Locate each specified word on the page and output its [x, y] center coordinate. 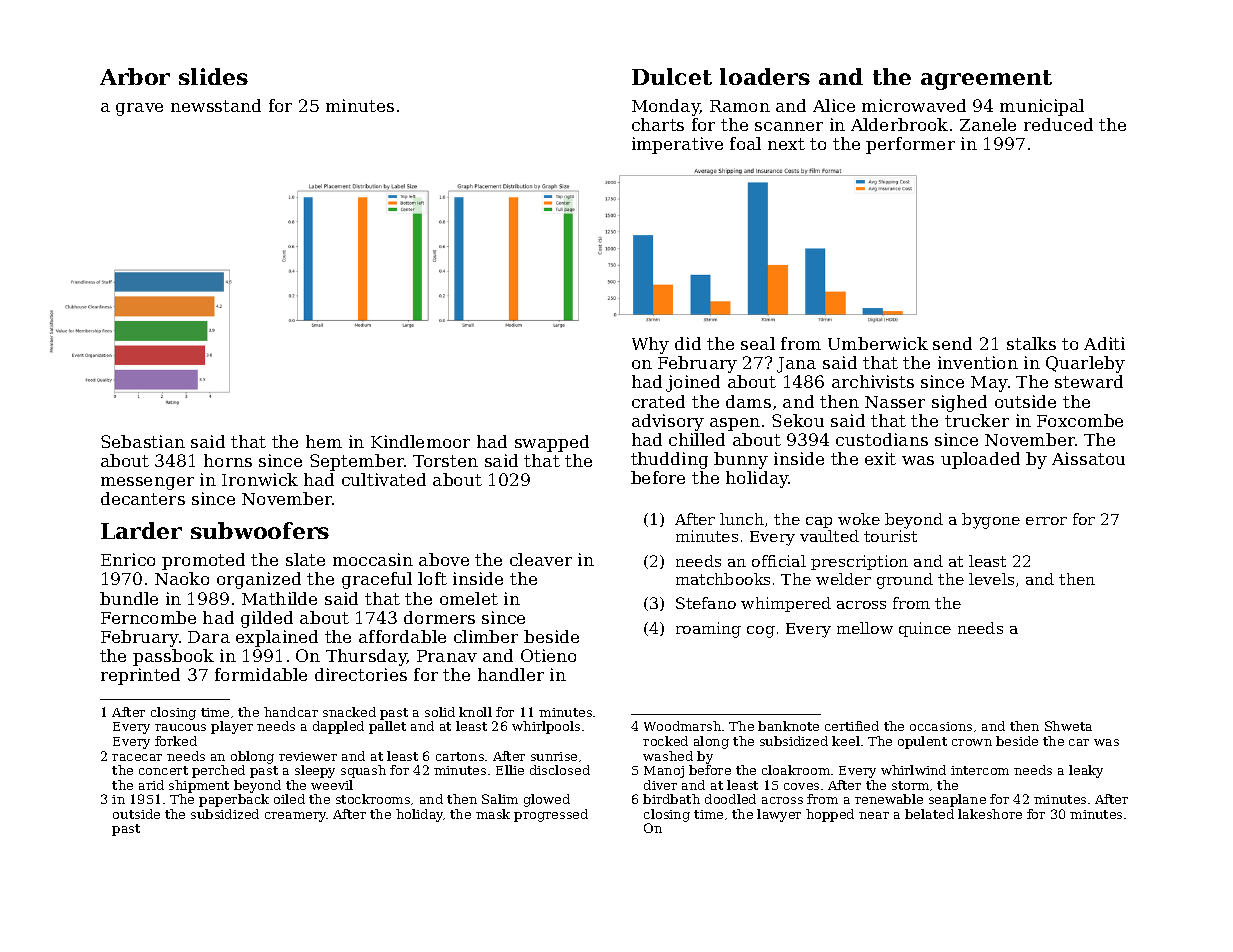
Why [650, 345]
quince [925, 629]
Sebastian [143, 441]
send [952, 343]
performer [910, 145]
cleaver [541, 559]
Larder [141, 530]
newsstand [216, 105]
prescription [859, 562]
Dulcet [672, 76]
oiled [289, 799]
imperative [677, 145]
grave [139, 109]
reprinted [140, 676]
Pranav [447, 656]
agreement [986, 80]
